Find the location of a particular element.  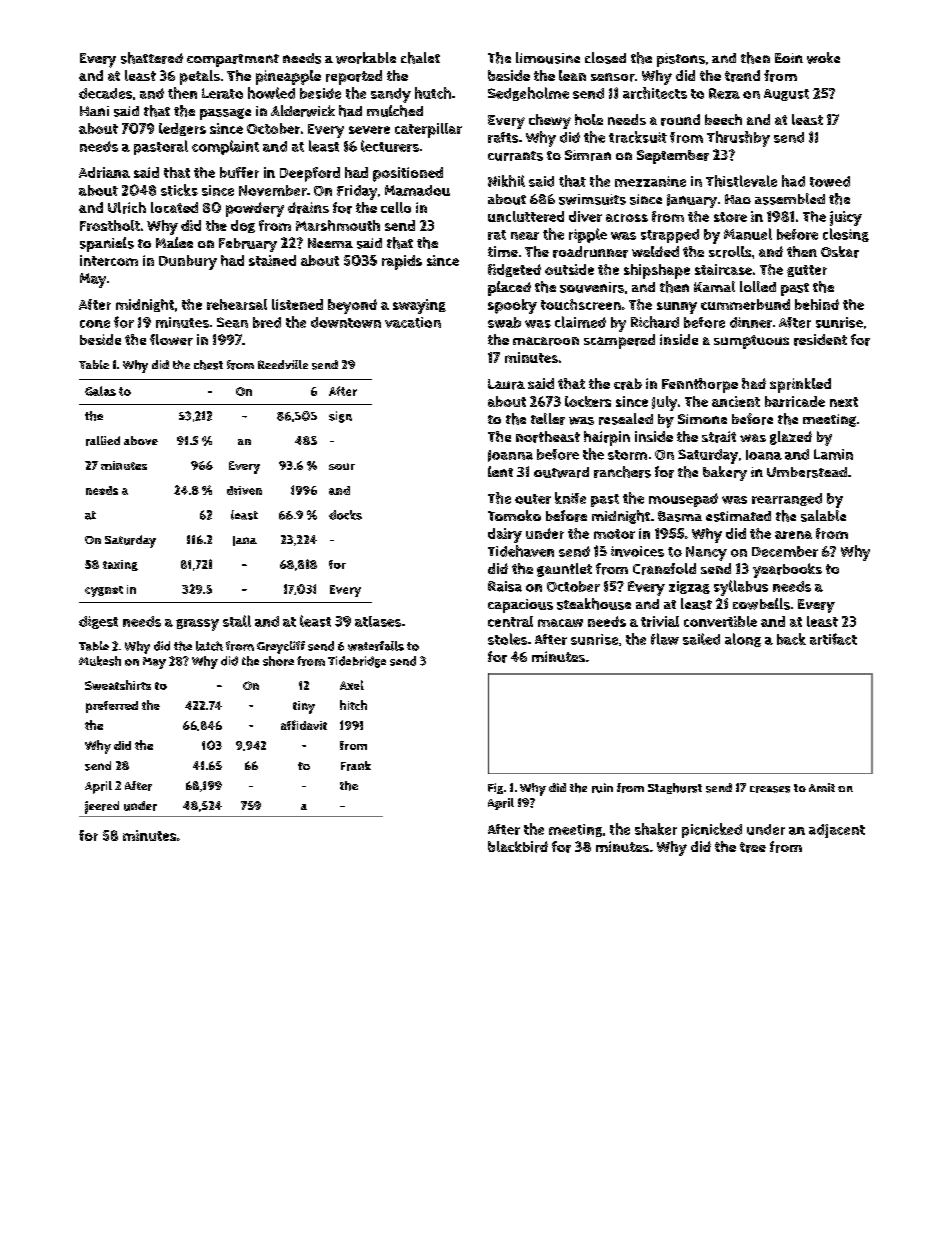

juicy is located at coordinates (846, 218).
